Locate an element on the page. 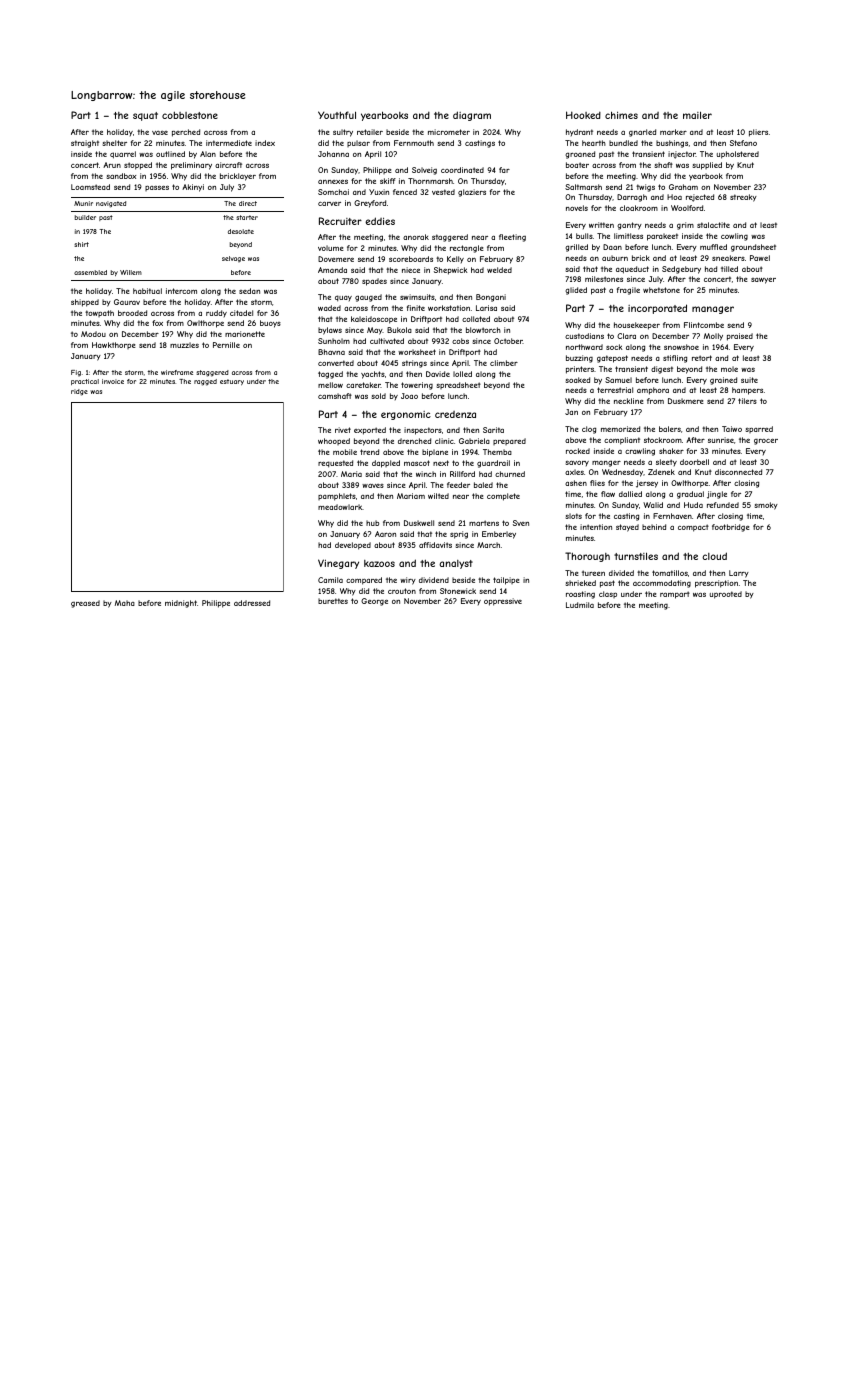 This image has width=849, height=1400. sneakers is located at coordinates (728, 258).
